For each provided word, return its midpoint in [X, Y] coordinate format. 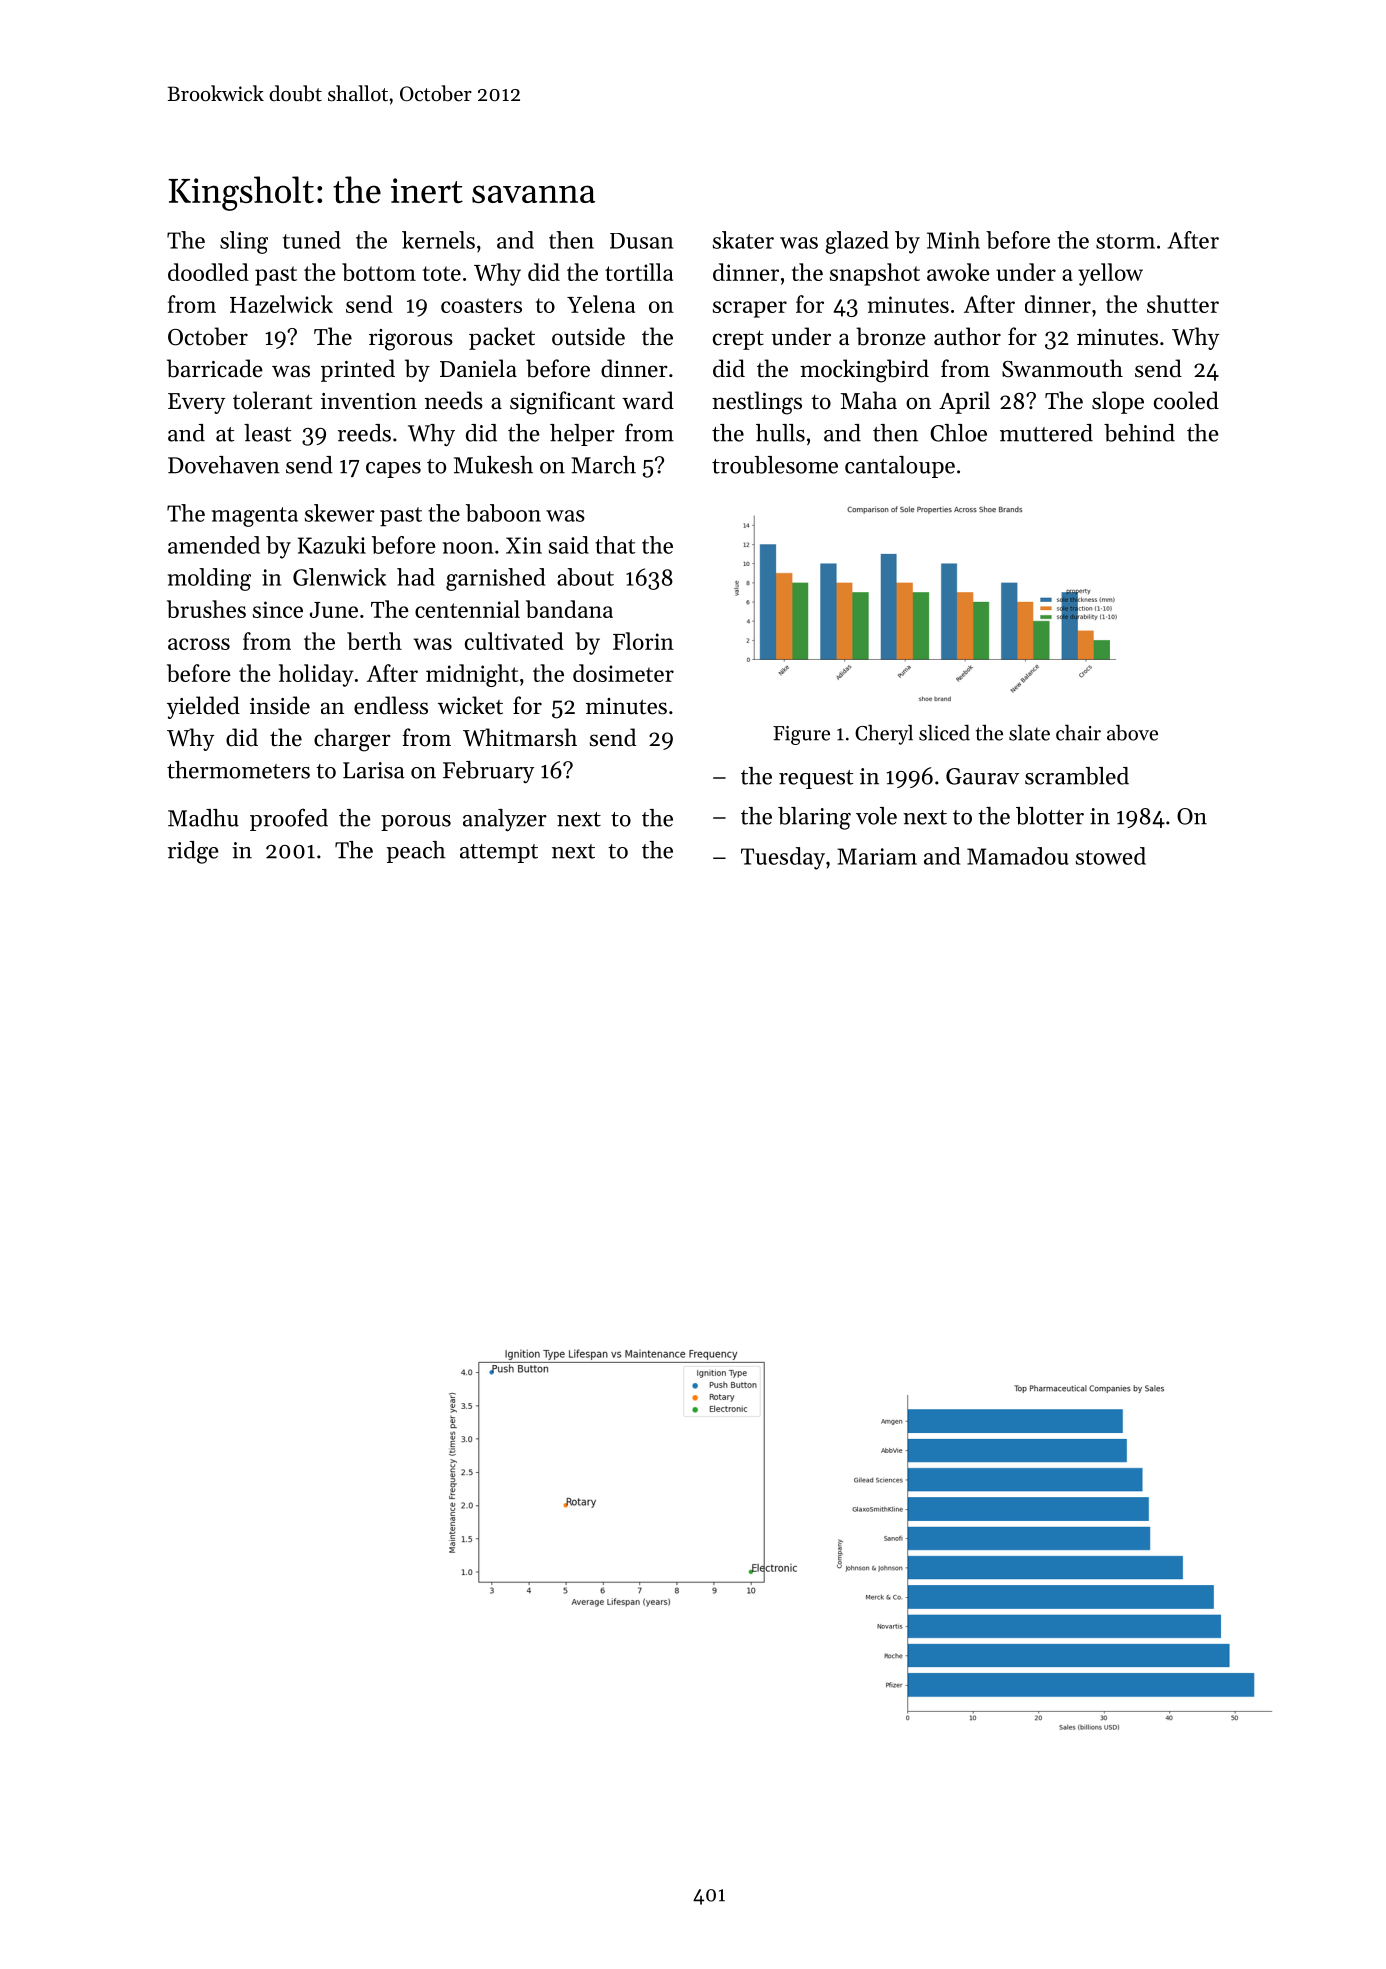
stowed [1111, 856]
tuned [312, 240]
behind [1139, 433]
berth [374, 641]
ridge [193, 852]
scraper [750, 309]
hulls [780, 433]
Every [196, 403]
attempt [499, 853]
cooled [1186, 400]
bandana [569, 609]
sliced [944, 732]
